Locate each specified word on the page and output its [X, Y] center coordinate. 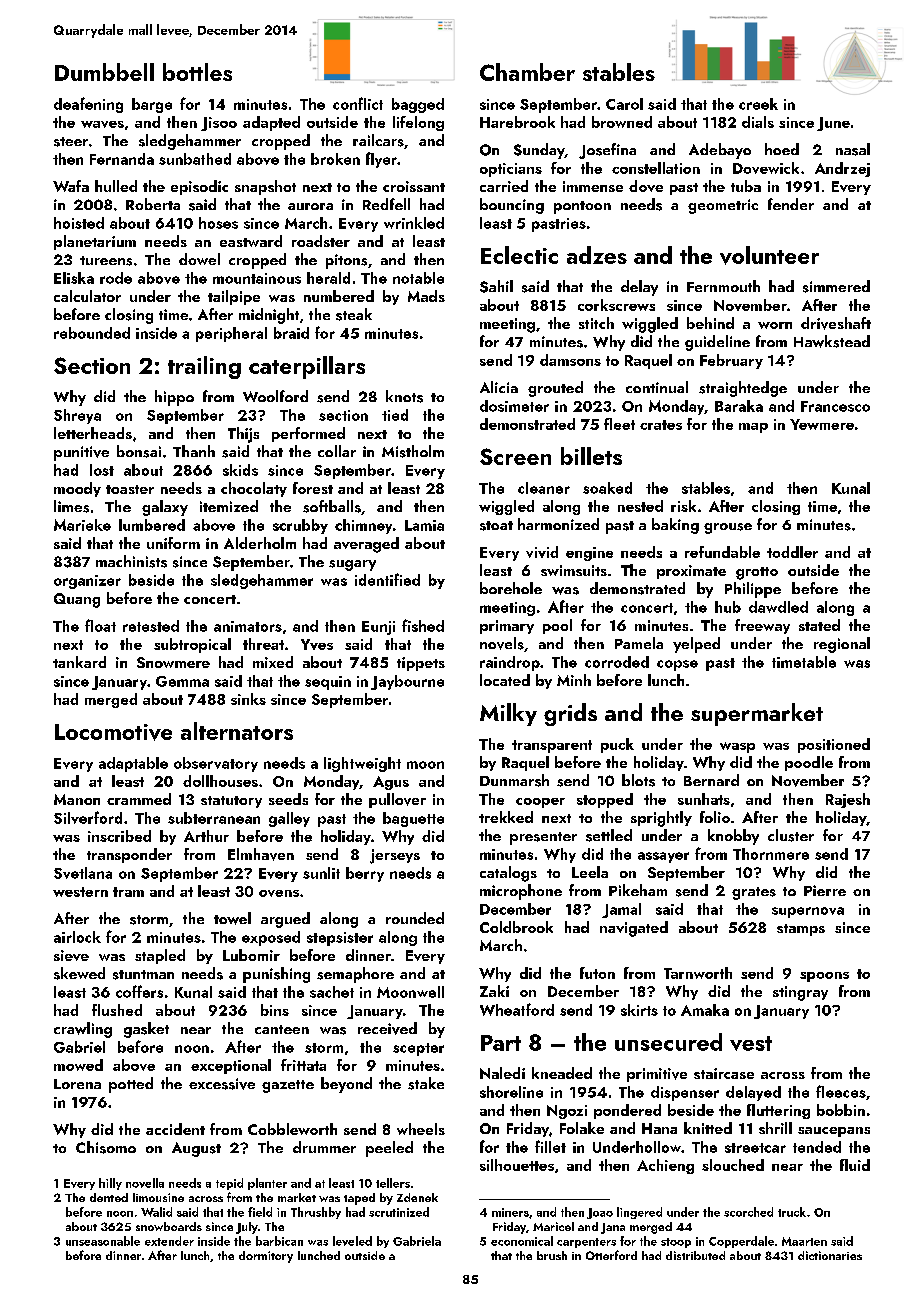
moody [77, 489]
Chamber [527, 72]
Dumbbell [104, 72]
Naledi [502, 1073]
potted [131, 1085]
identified [387, 579]
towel [232, 918]
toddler [792, 552]
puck [617, 745]
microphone [521, 892]
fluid [855, 1165]
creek [758, 104]
